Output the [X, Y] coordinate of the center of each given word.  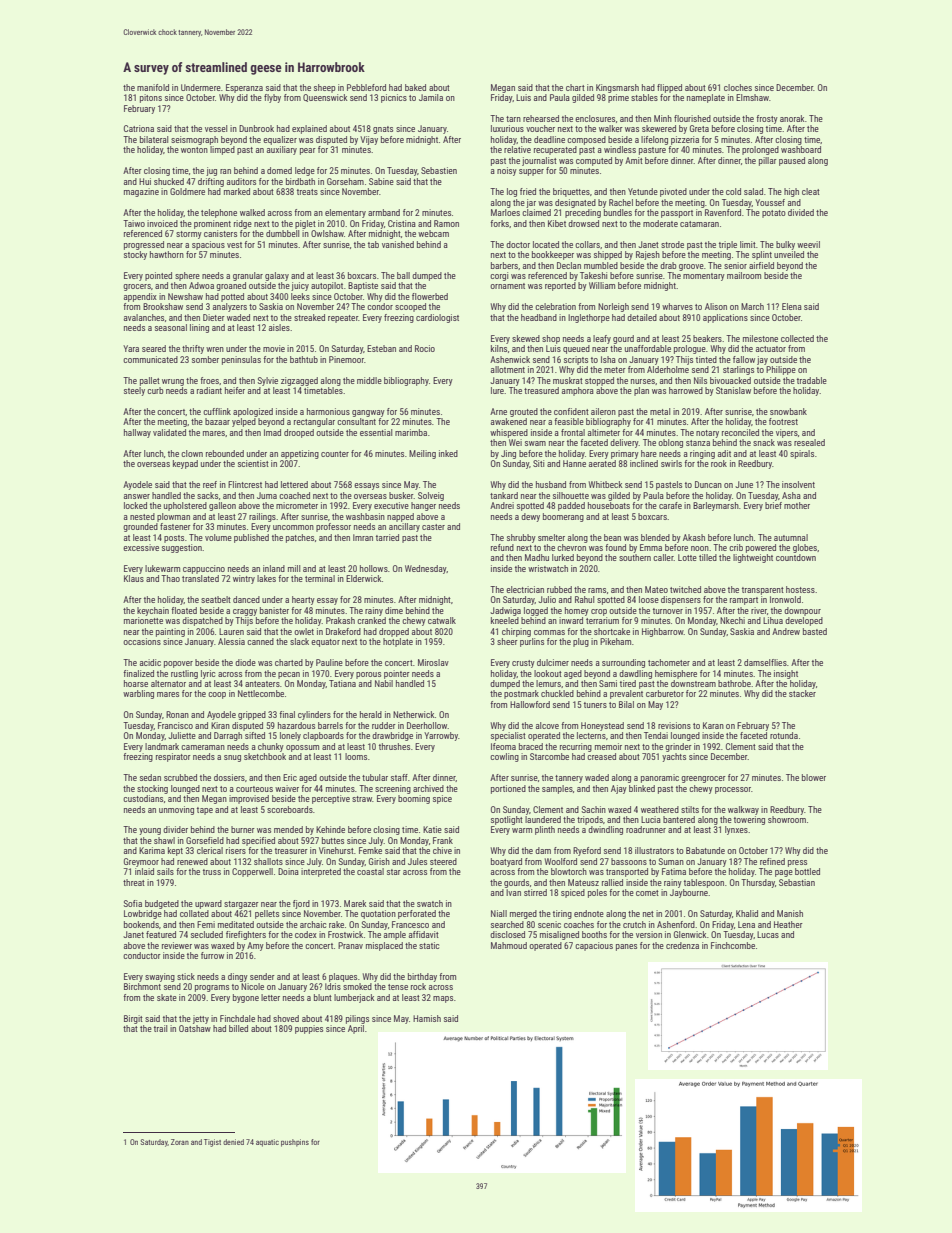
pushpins [295, 1143]
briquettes [571, 192]
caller [663, 557]
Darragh [228, 736]
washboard [801, 149]
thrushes [394, 746]
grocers [137, 287]
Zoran [180, 1142]
